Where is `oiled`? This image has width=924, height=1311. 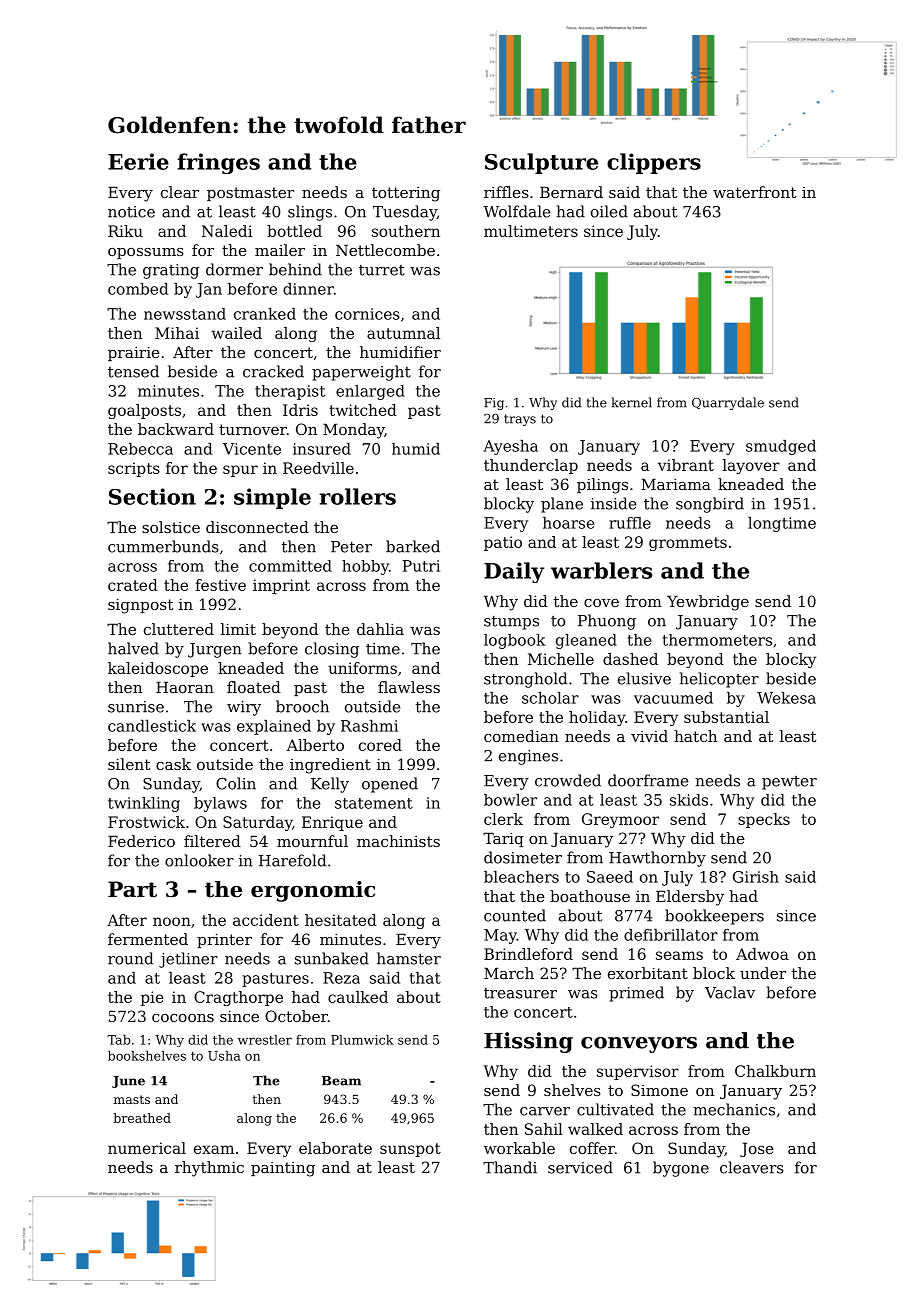 oiled is located at coordinates (609, 211).
